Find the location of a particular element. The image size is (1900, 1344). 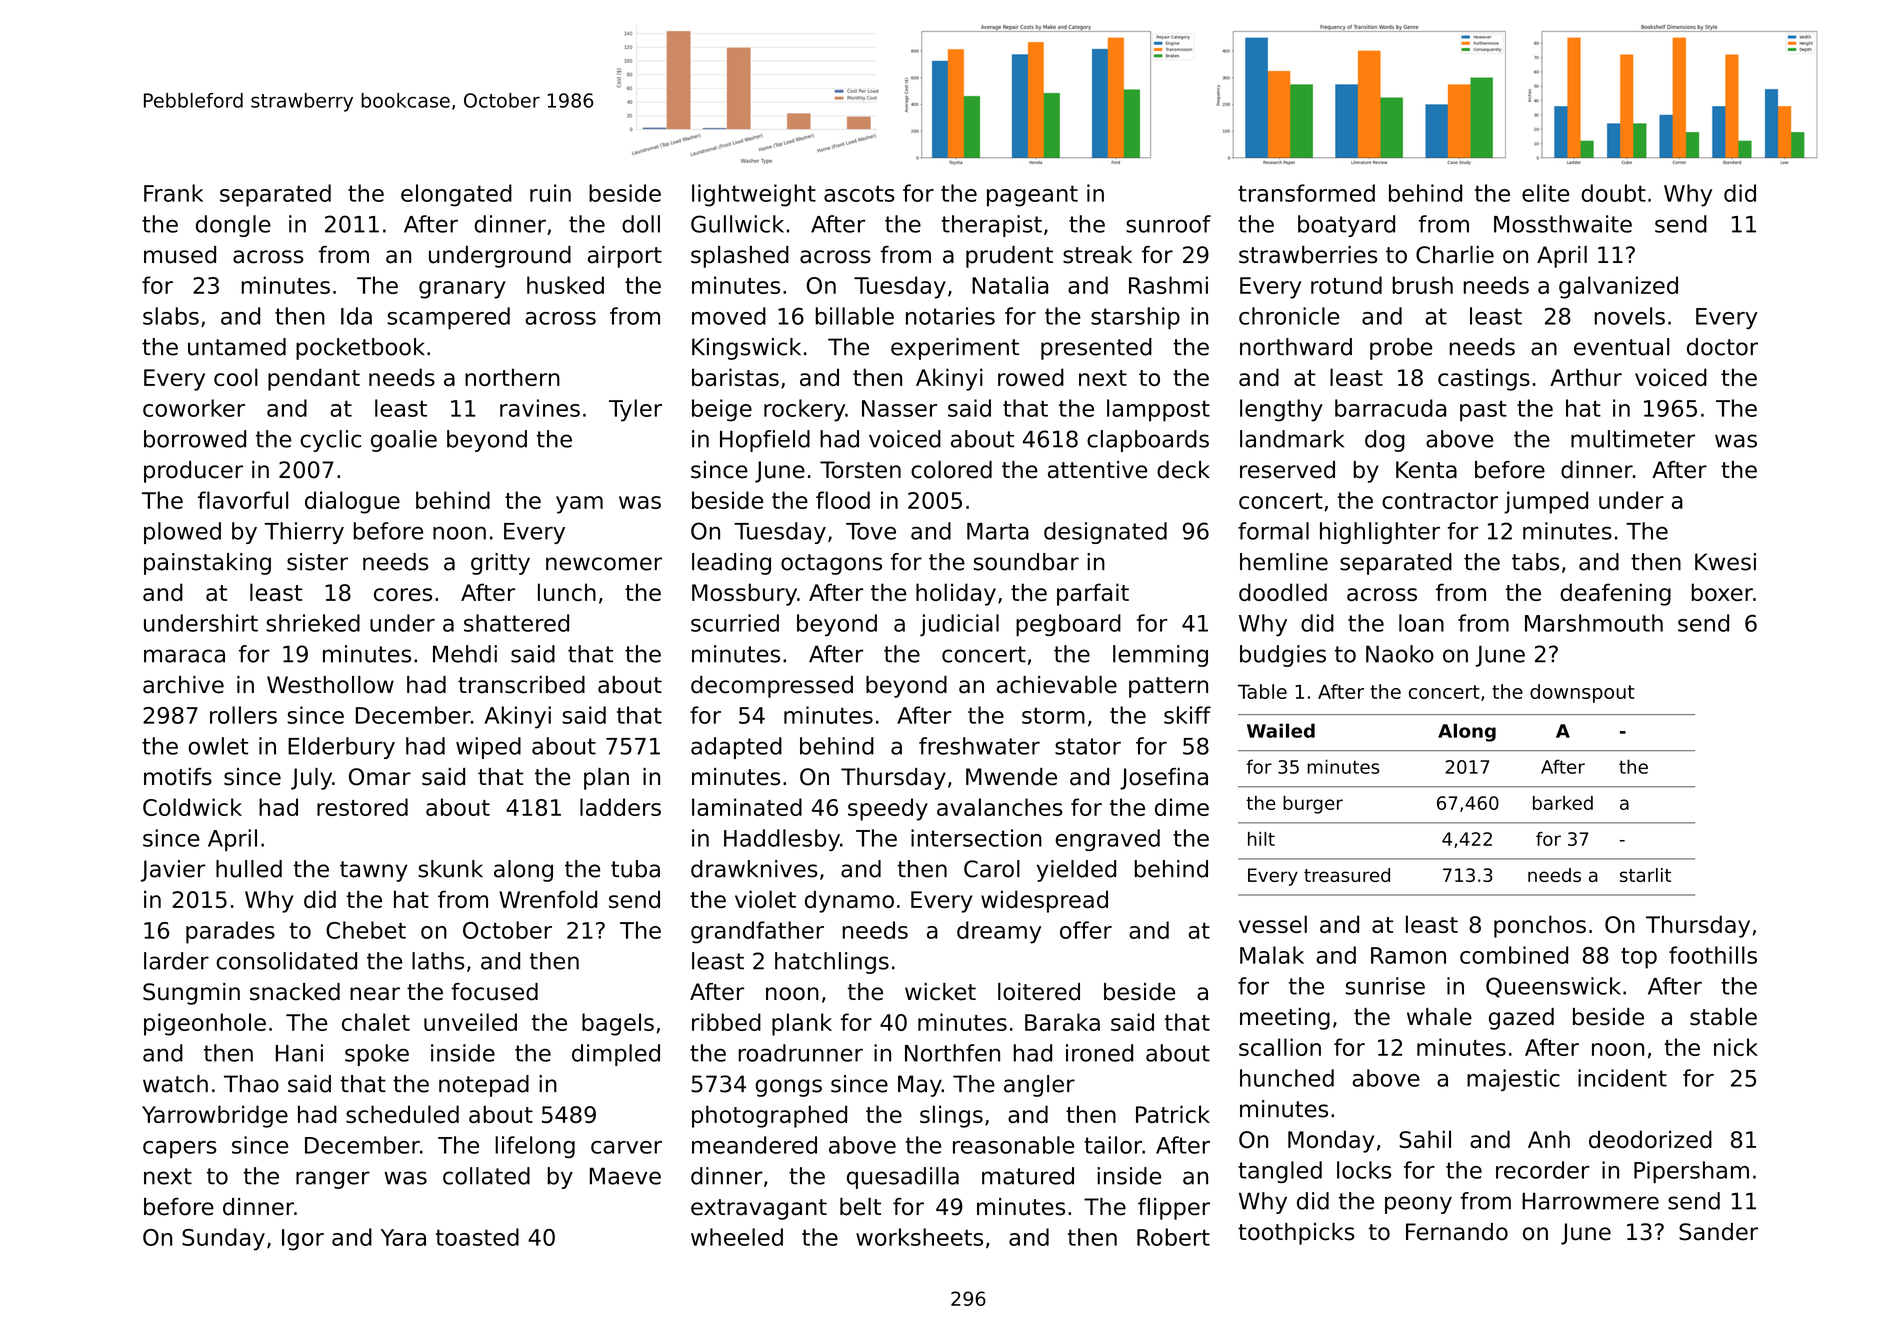

Chebet is located at coordinates (366, 930).
